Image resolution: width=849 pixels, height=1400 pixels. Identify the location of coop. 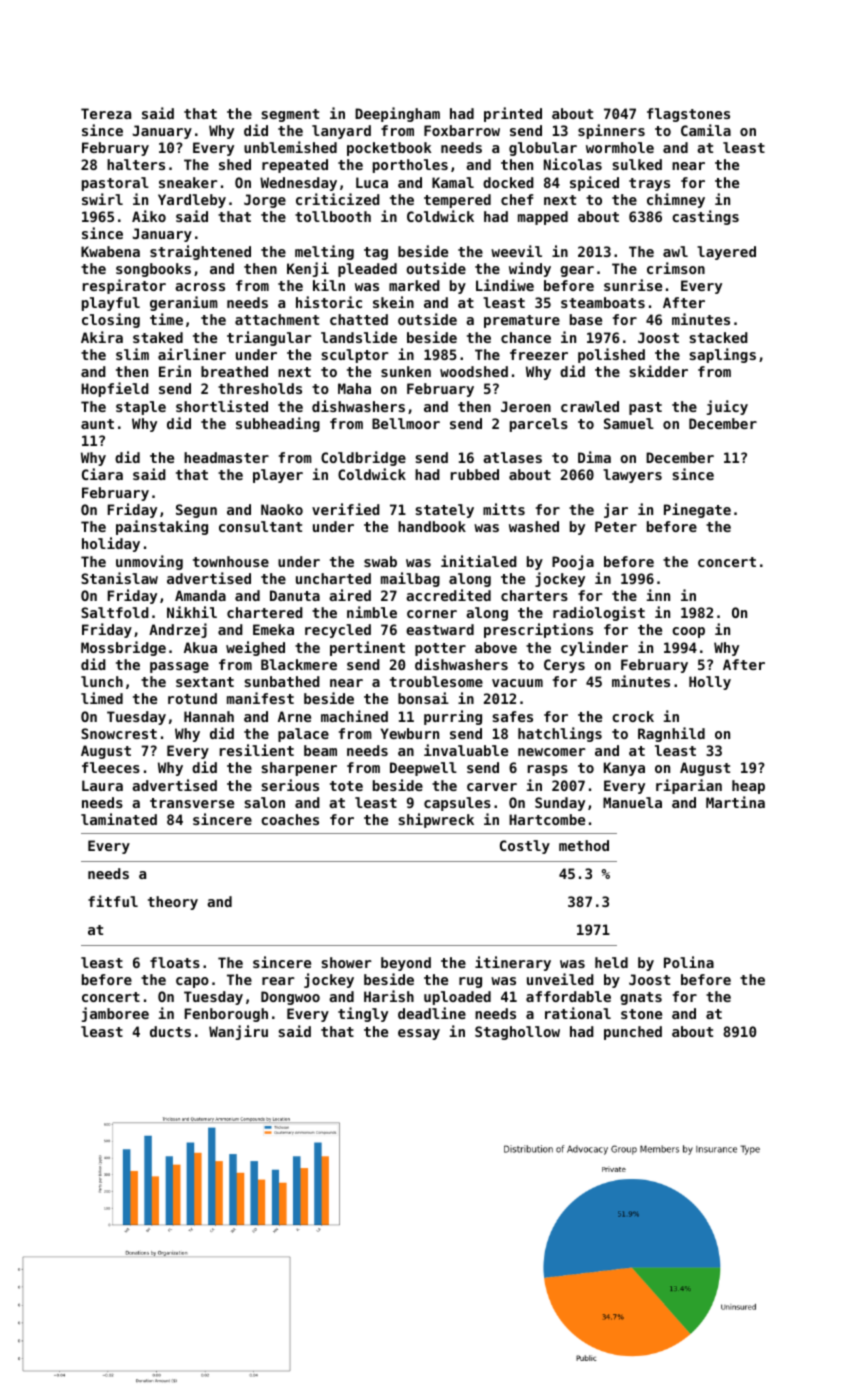
(688, 632).
